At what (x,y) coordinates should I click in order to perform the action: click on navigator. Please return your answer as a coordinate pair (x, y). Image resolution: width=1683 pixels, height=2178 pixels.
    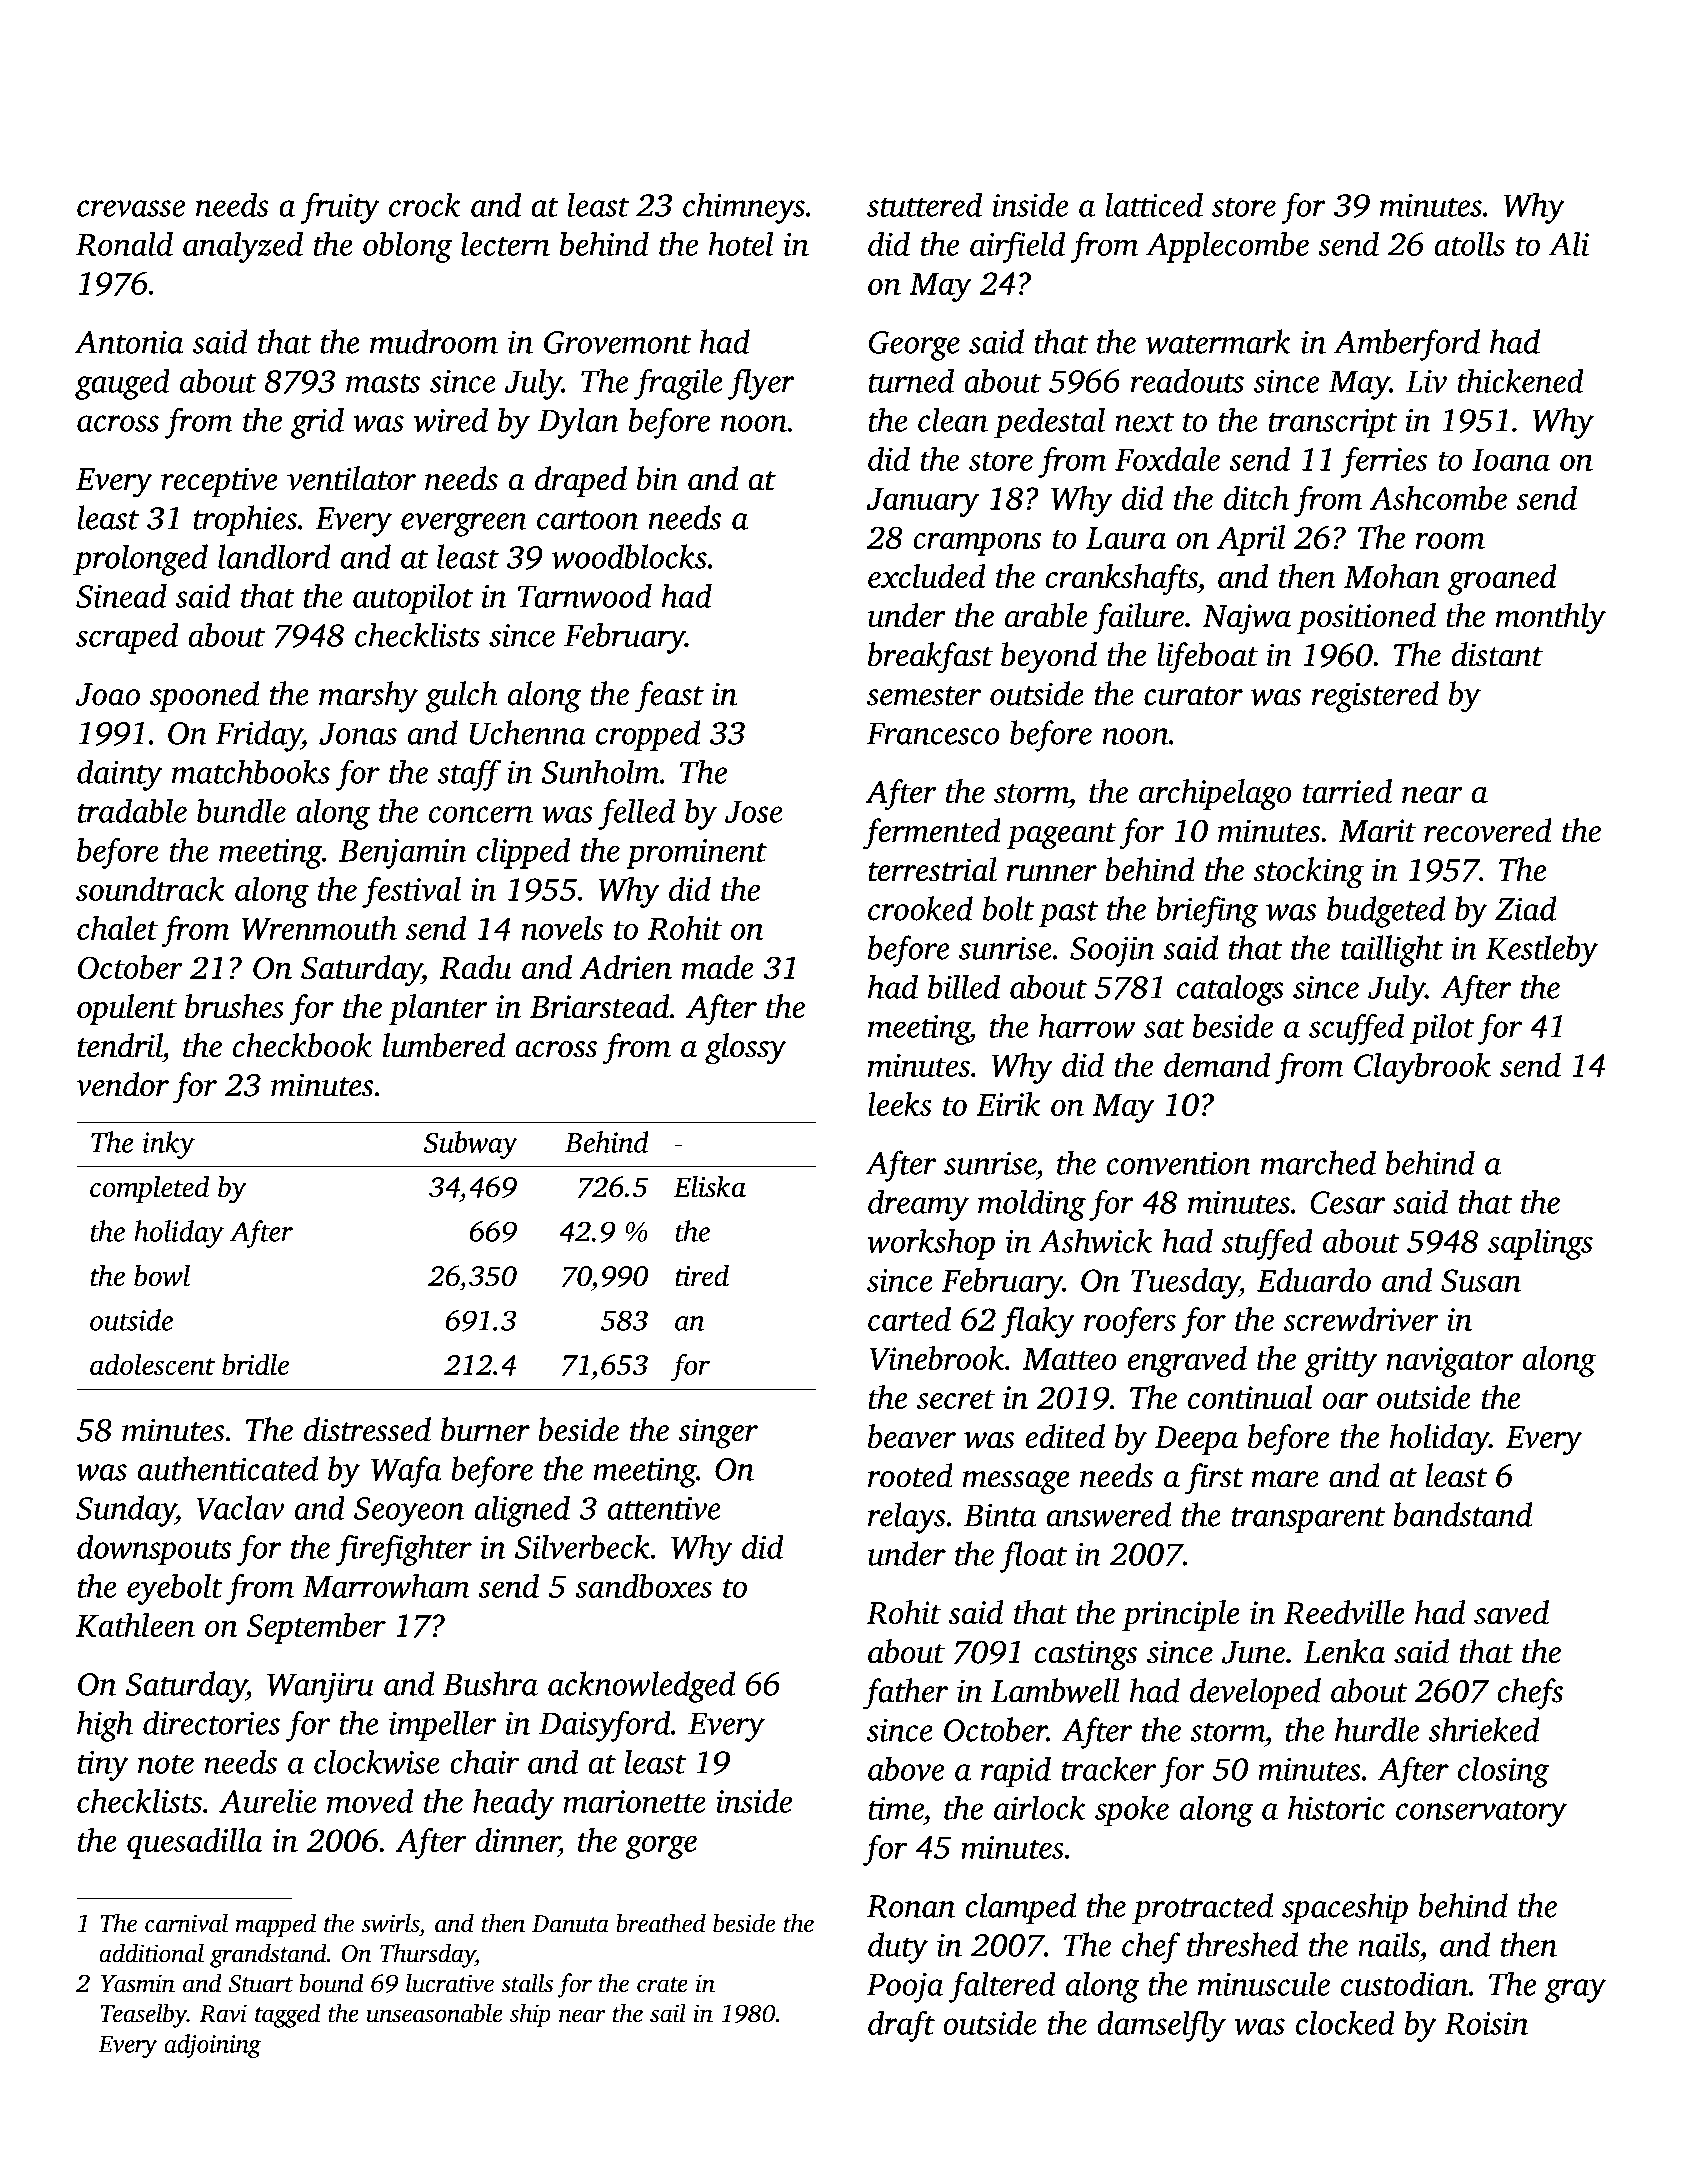
    Looking at the image, I should click on (1449, 1362).
